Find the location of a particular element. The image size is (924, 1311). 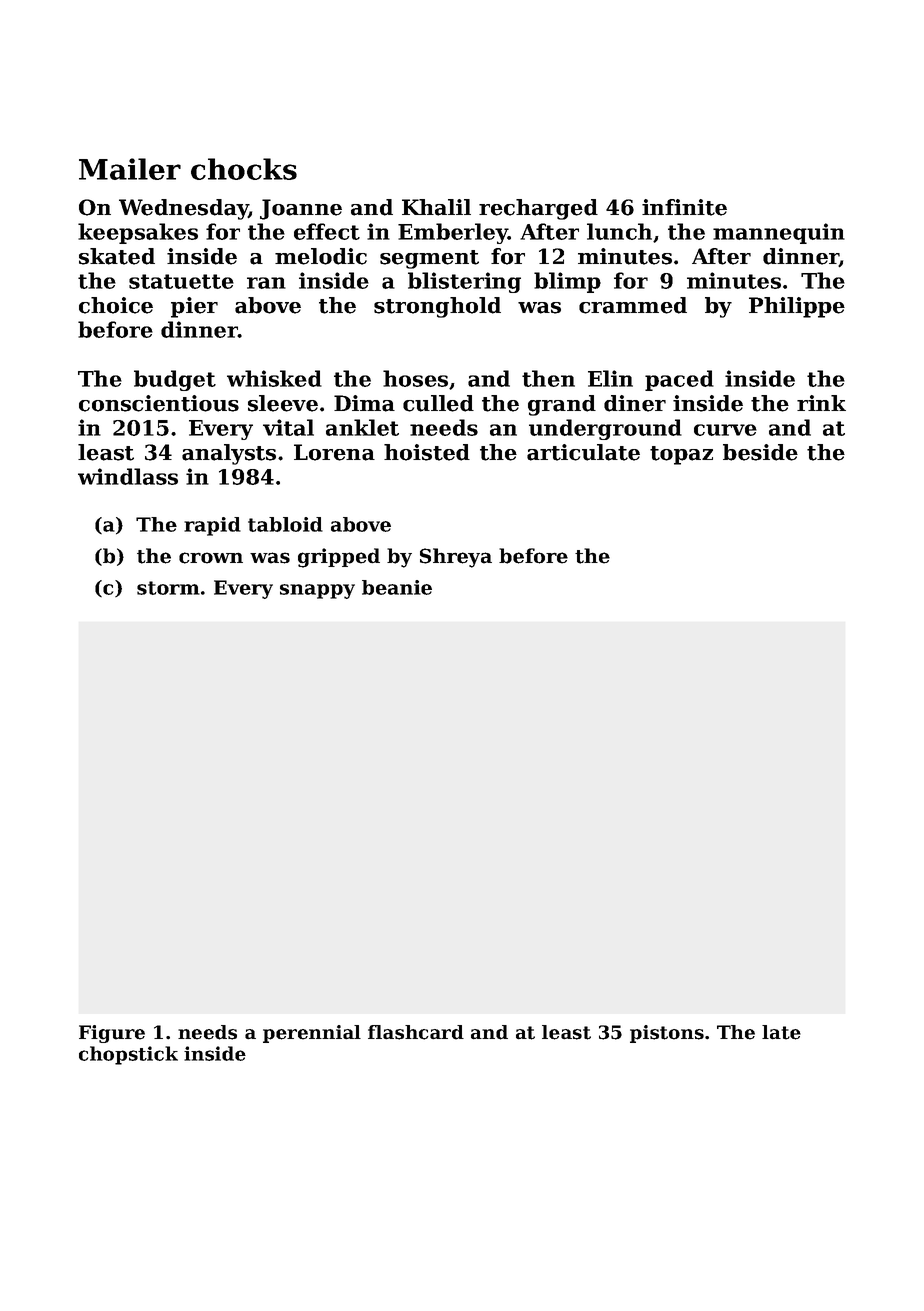

pistons is located at coordinates (667, 1034).
